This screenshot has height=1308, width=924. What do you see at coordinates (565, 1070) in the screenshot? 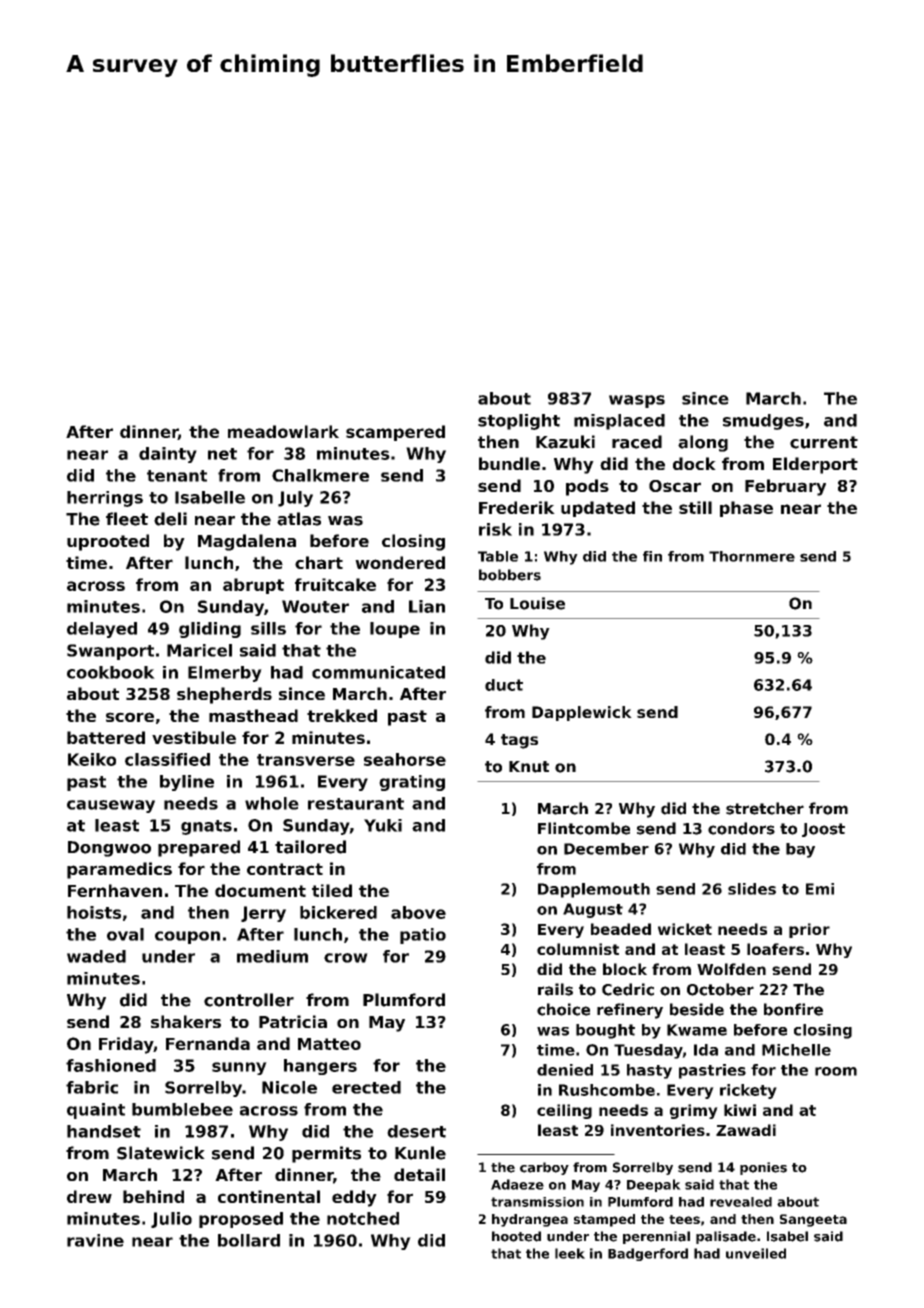
I see `denied` at bounding box center [565, 1070].
